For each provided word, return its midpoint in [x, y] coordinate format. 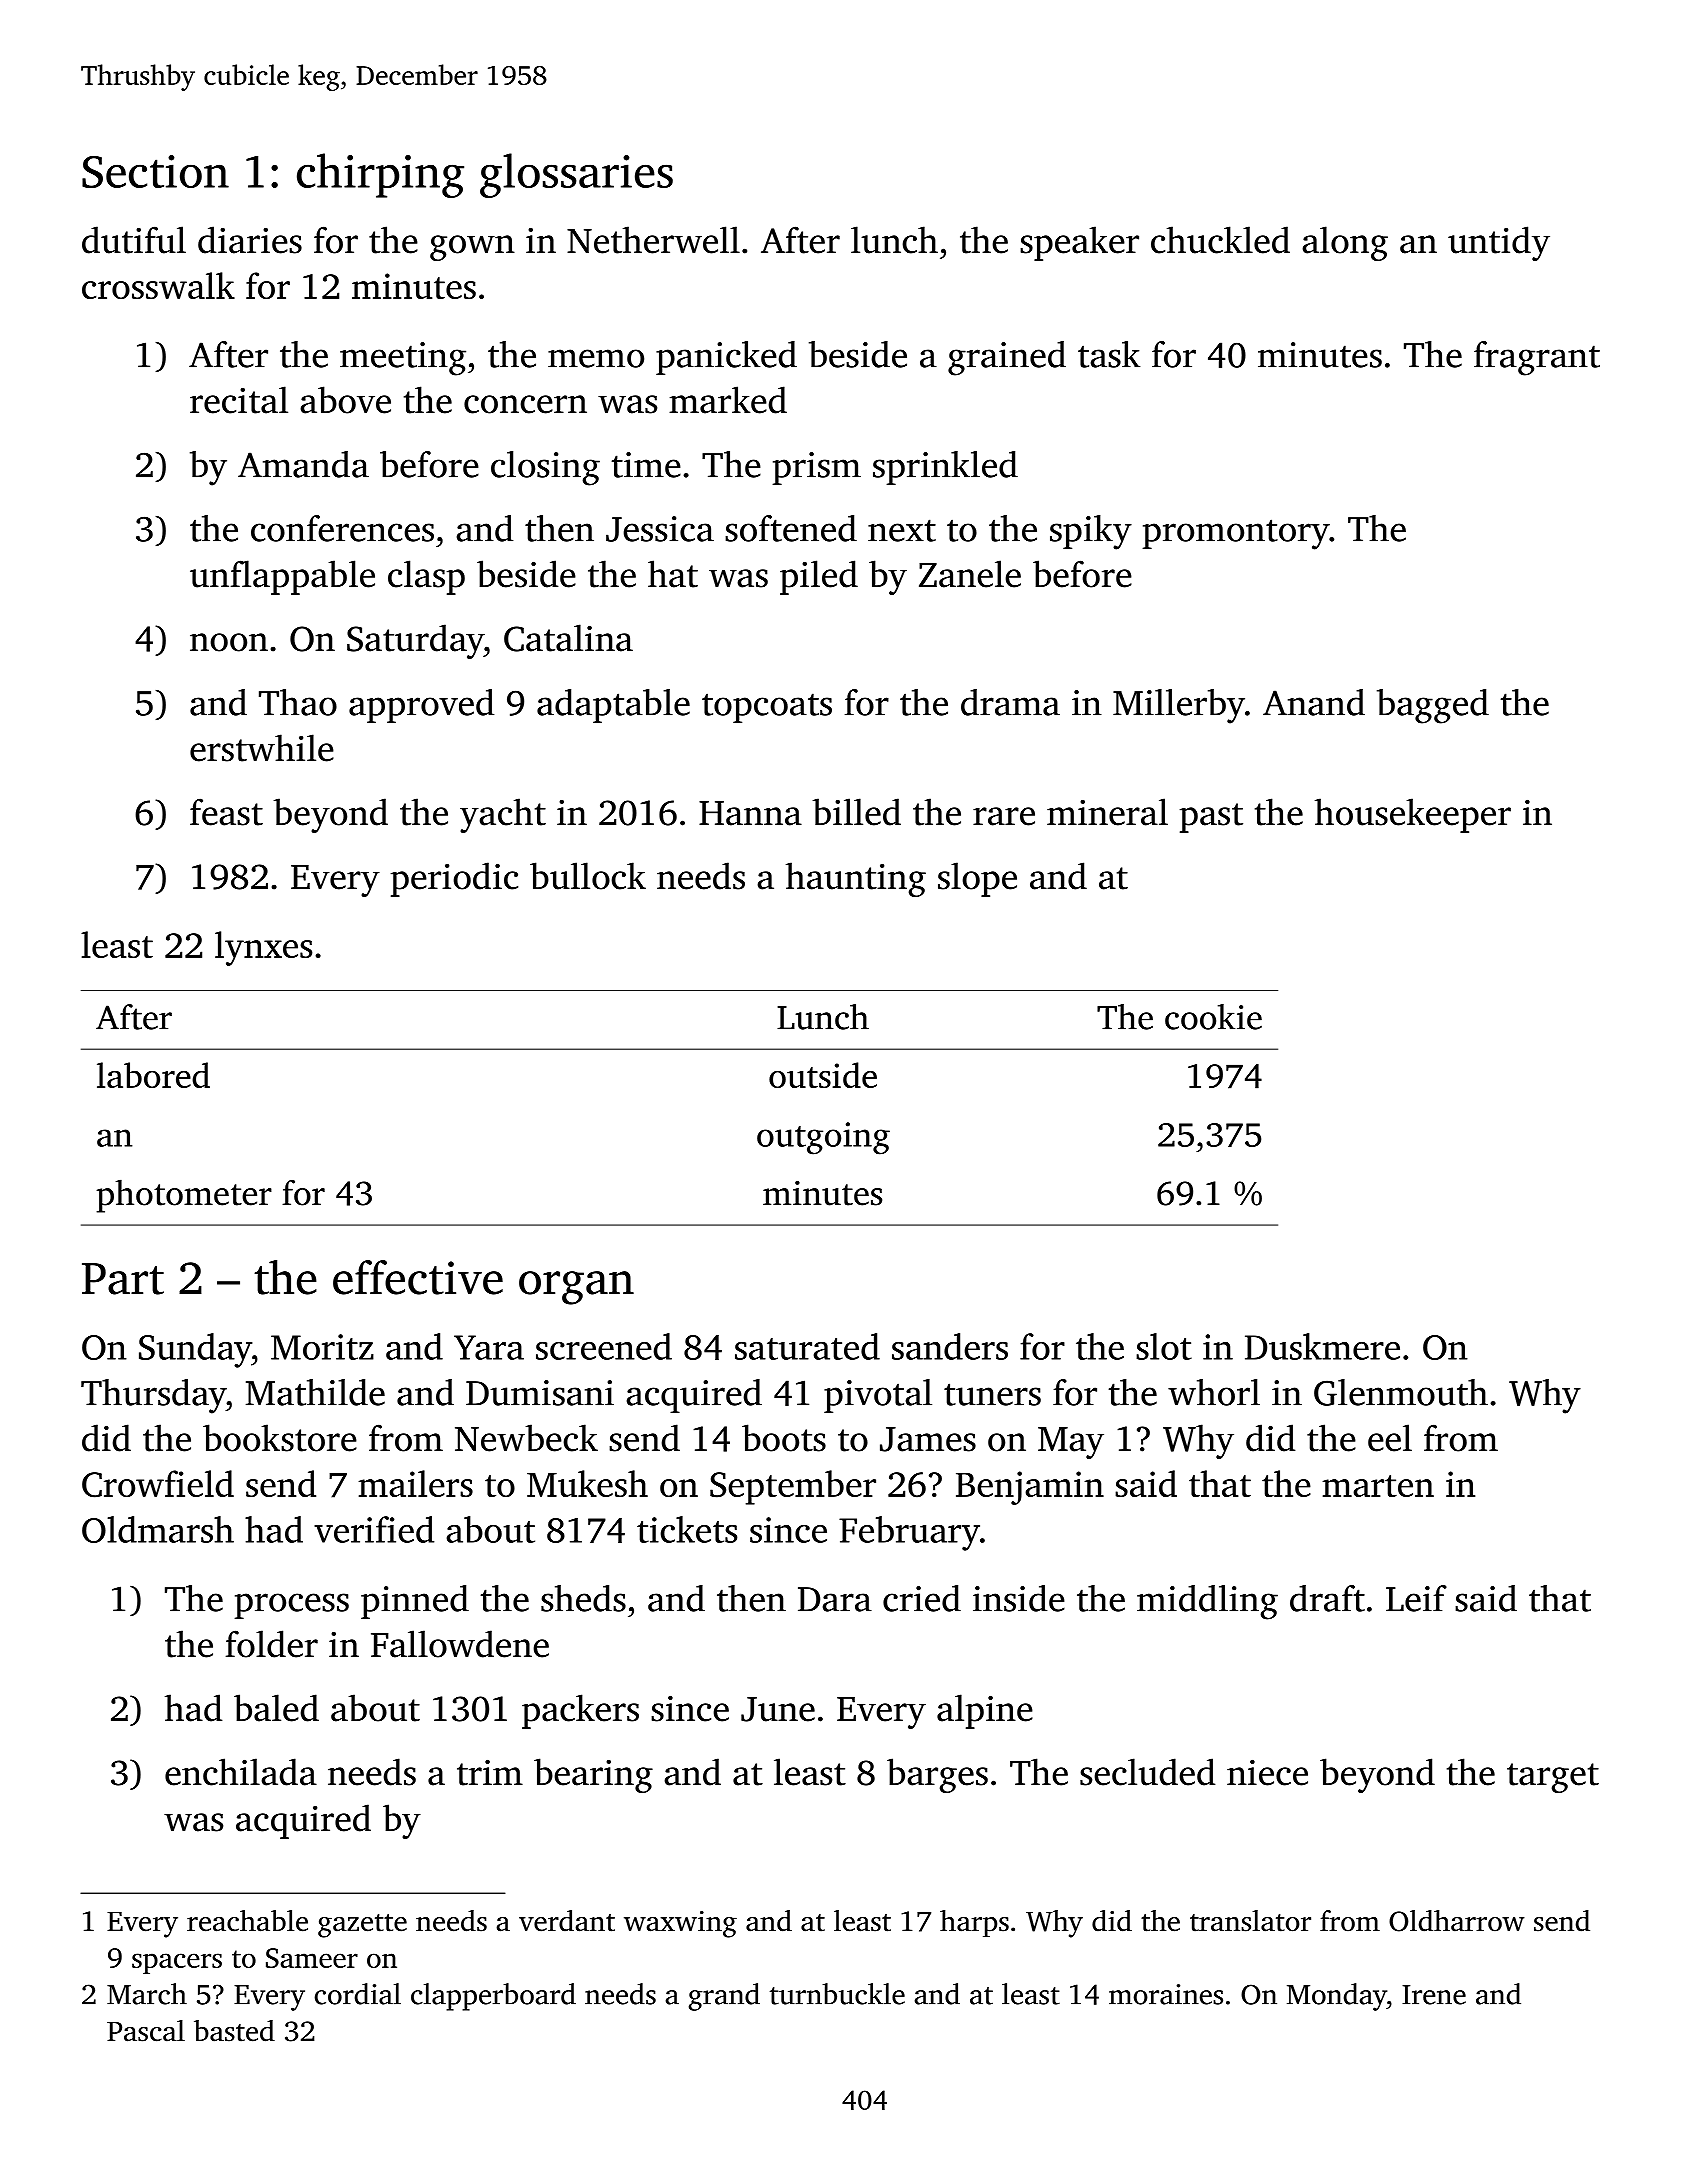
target [1553, 1778]
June [778, 1709]
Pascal [146, 2031]
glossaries [576, 175]
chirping [380, 175]
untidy [1499, 243]
